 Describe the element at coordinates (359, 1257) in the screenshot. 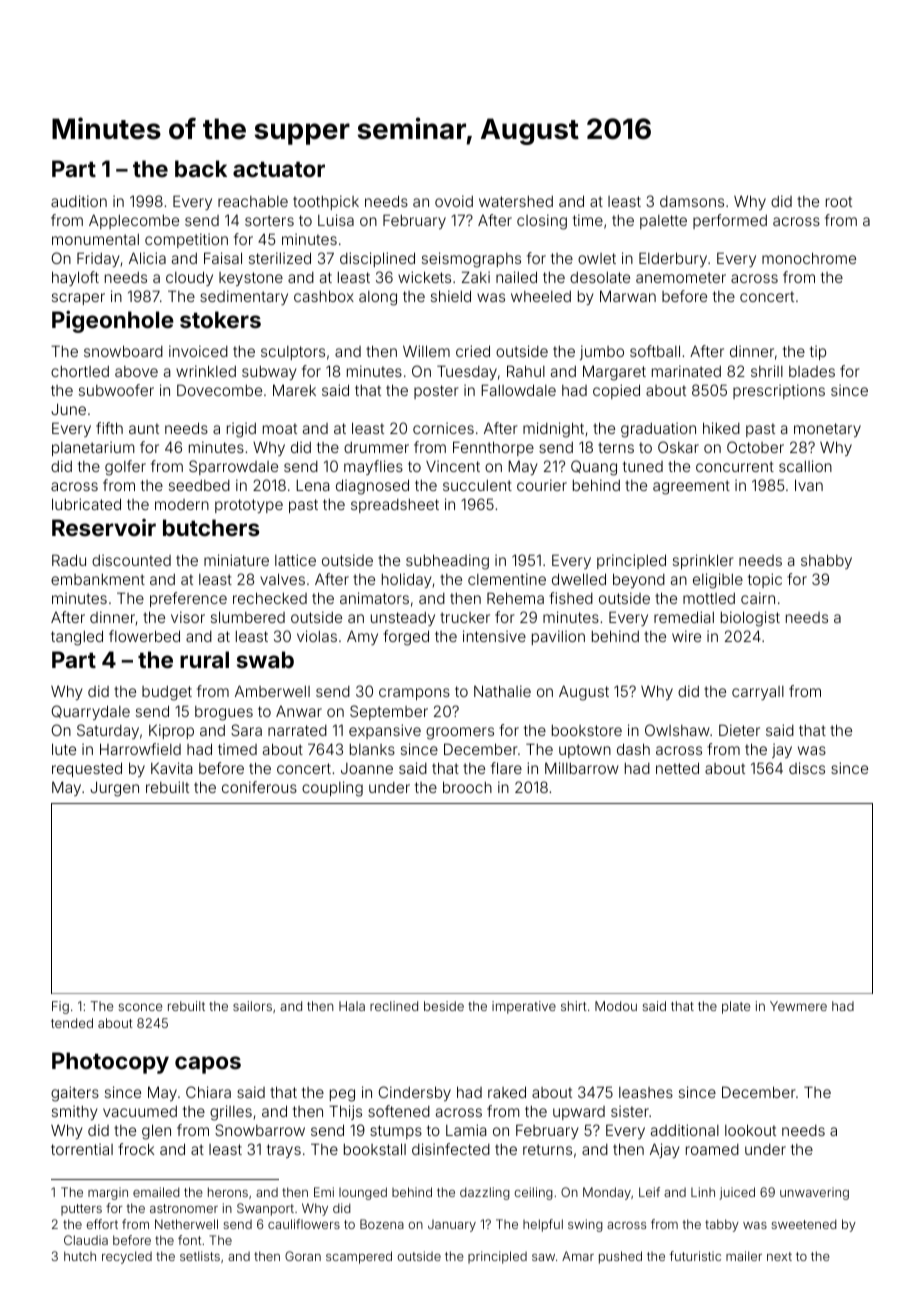

I see `scampered` at that location.
